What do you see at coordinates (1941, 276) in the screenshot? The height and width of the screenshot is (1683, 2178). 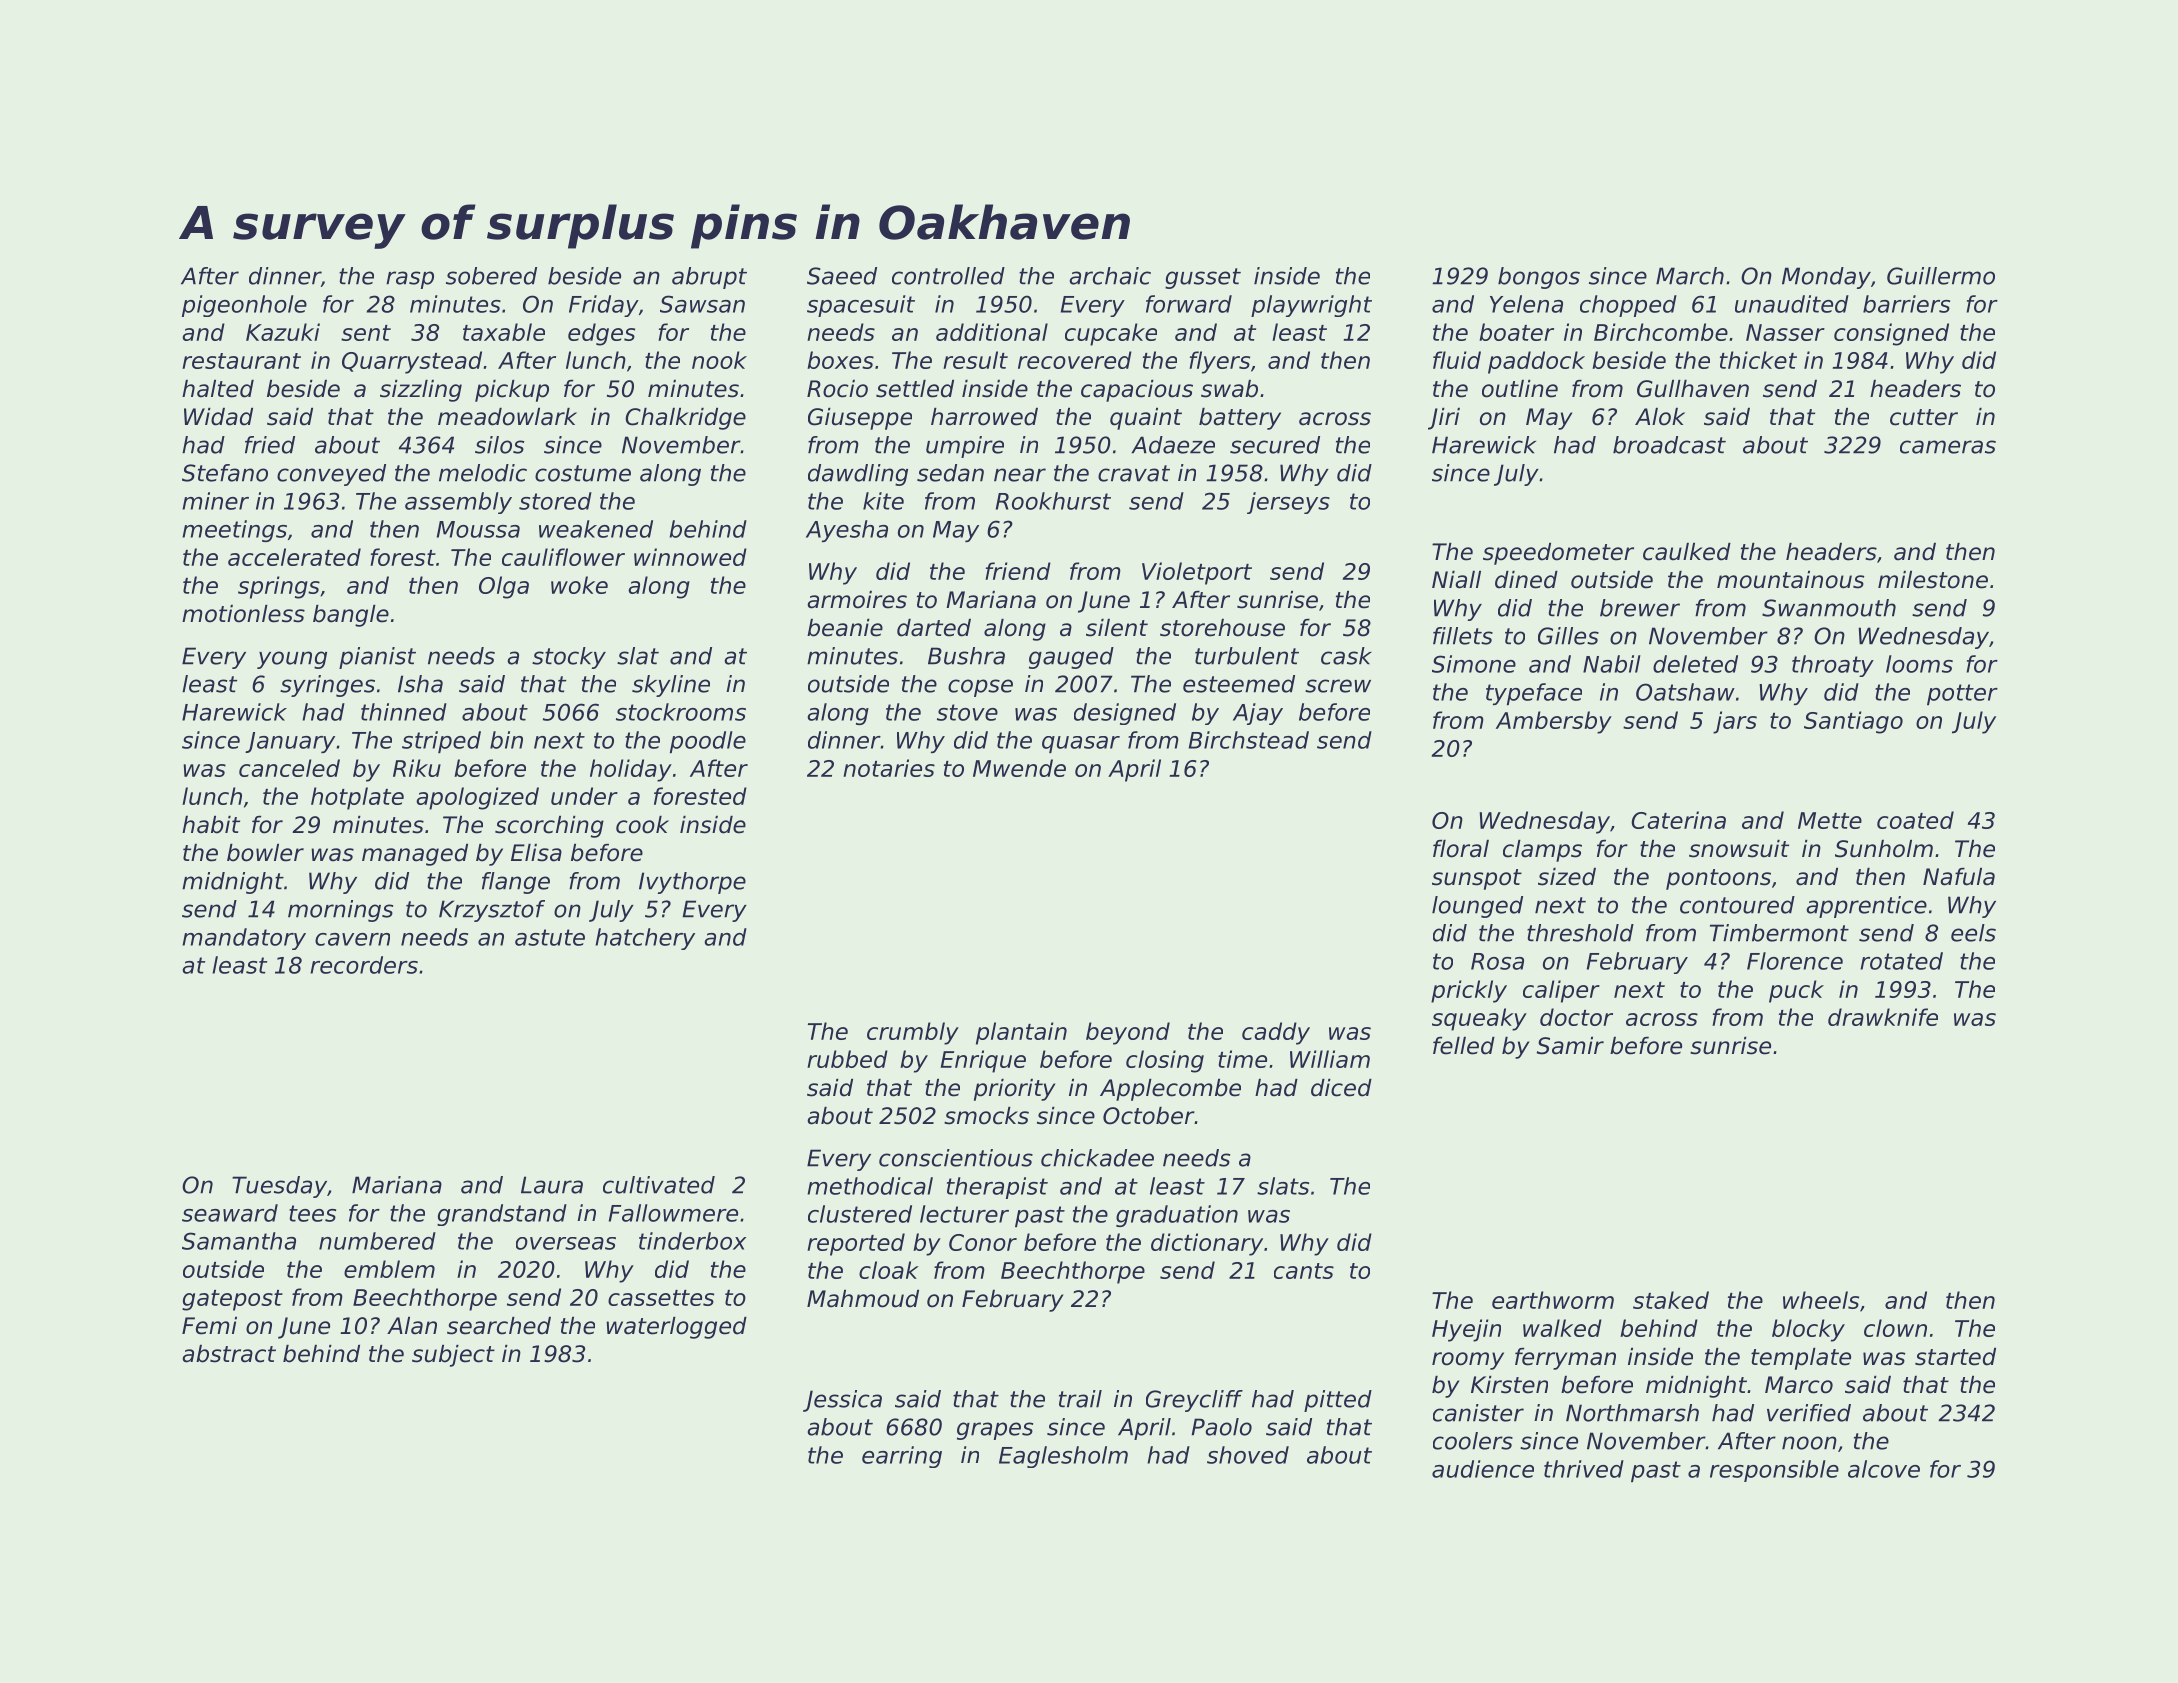 I see `Guillermo` at bounding box center [1941, 276].
